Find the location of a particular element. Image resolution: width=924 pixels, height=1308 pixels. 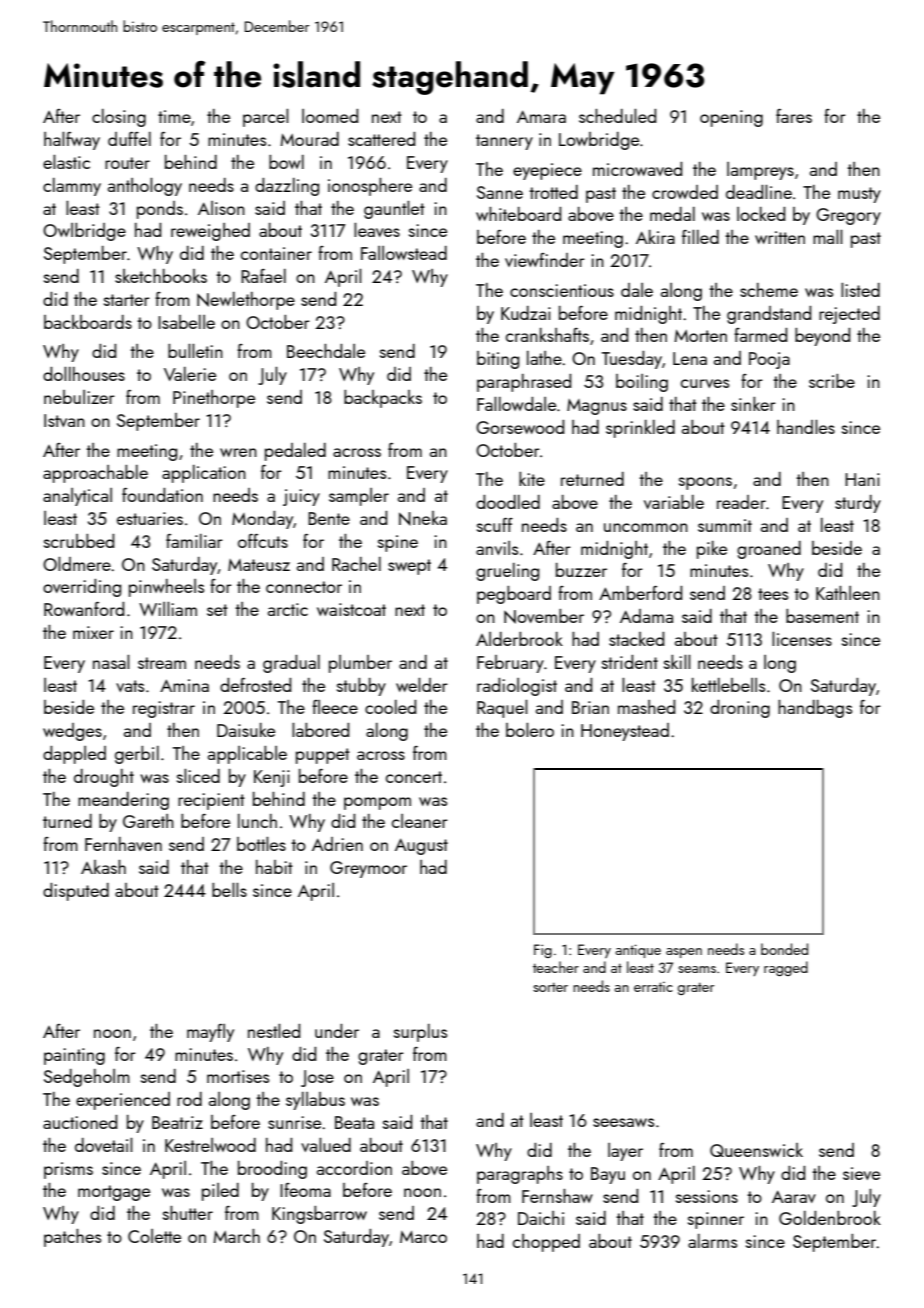

habit is located at coordinates (274, 867).
